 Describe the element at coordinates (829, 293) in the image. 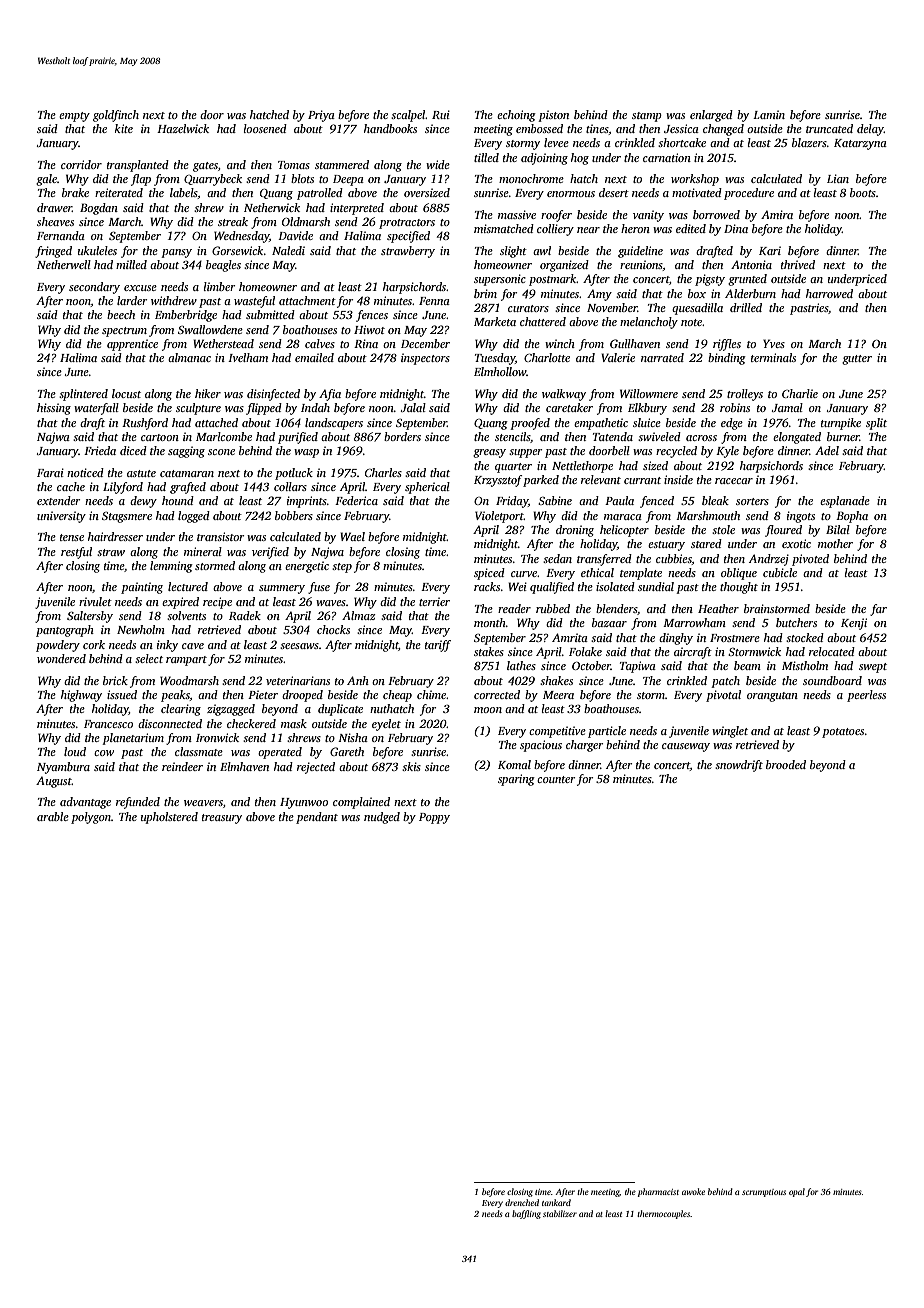

I see `harrowed` at that location.
